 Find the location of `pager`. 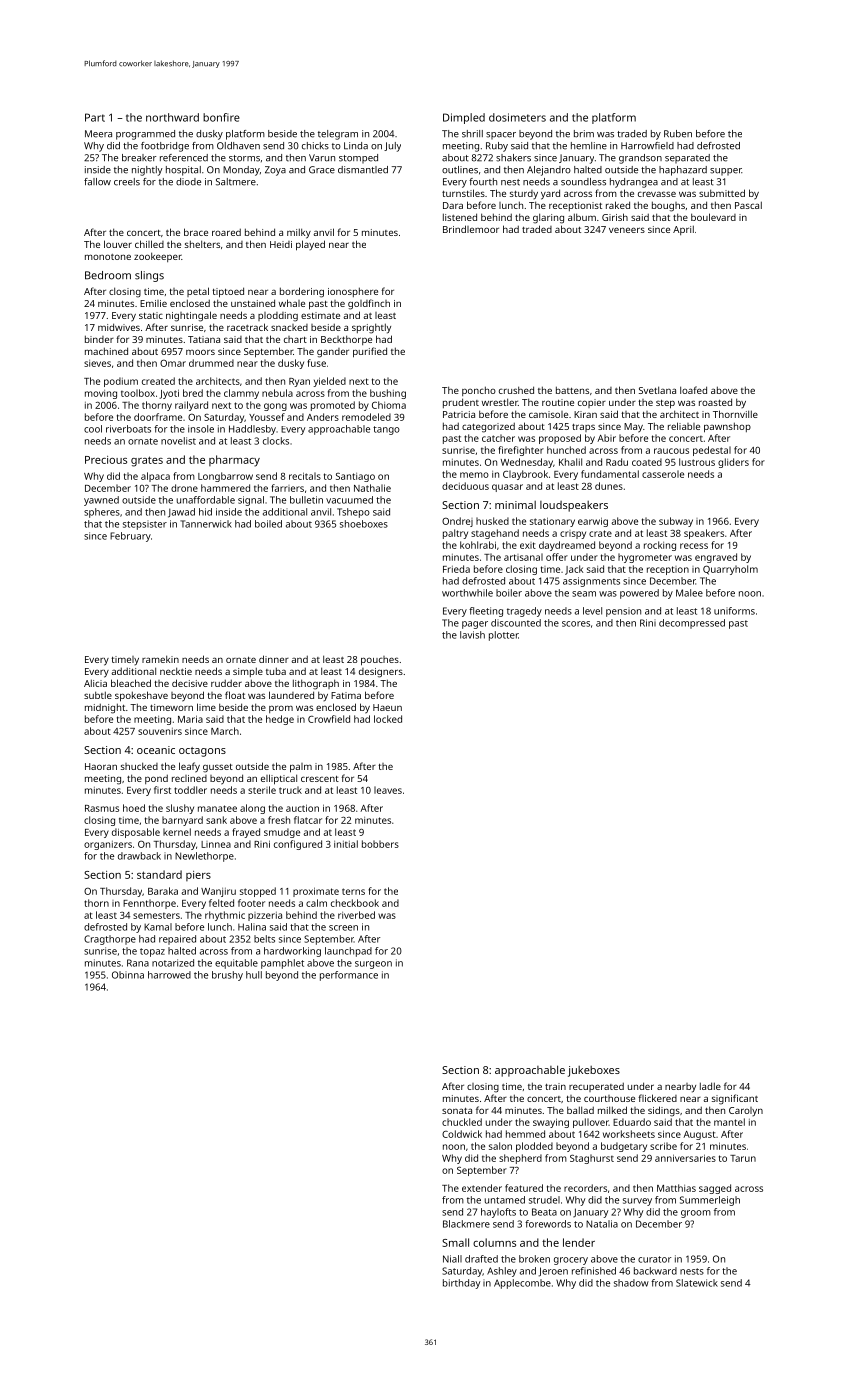

pager is located at coordinates (475, 625).
